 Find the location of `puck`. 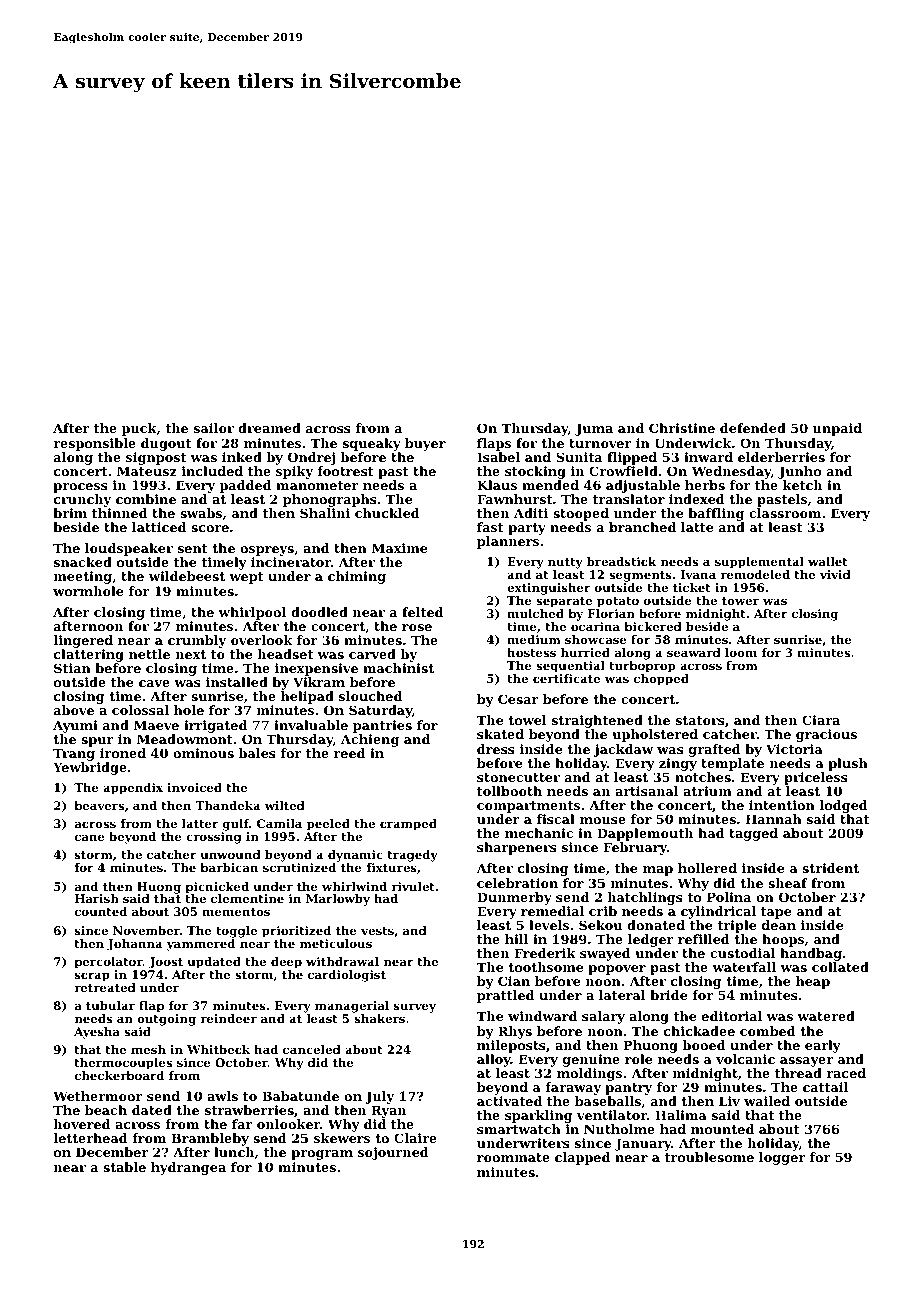

puck is located at coordinates (139, 429).
